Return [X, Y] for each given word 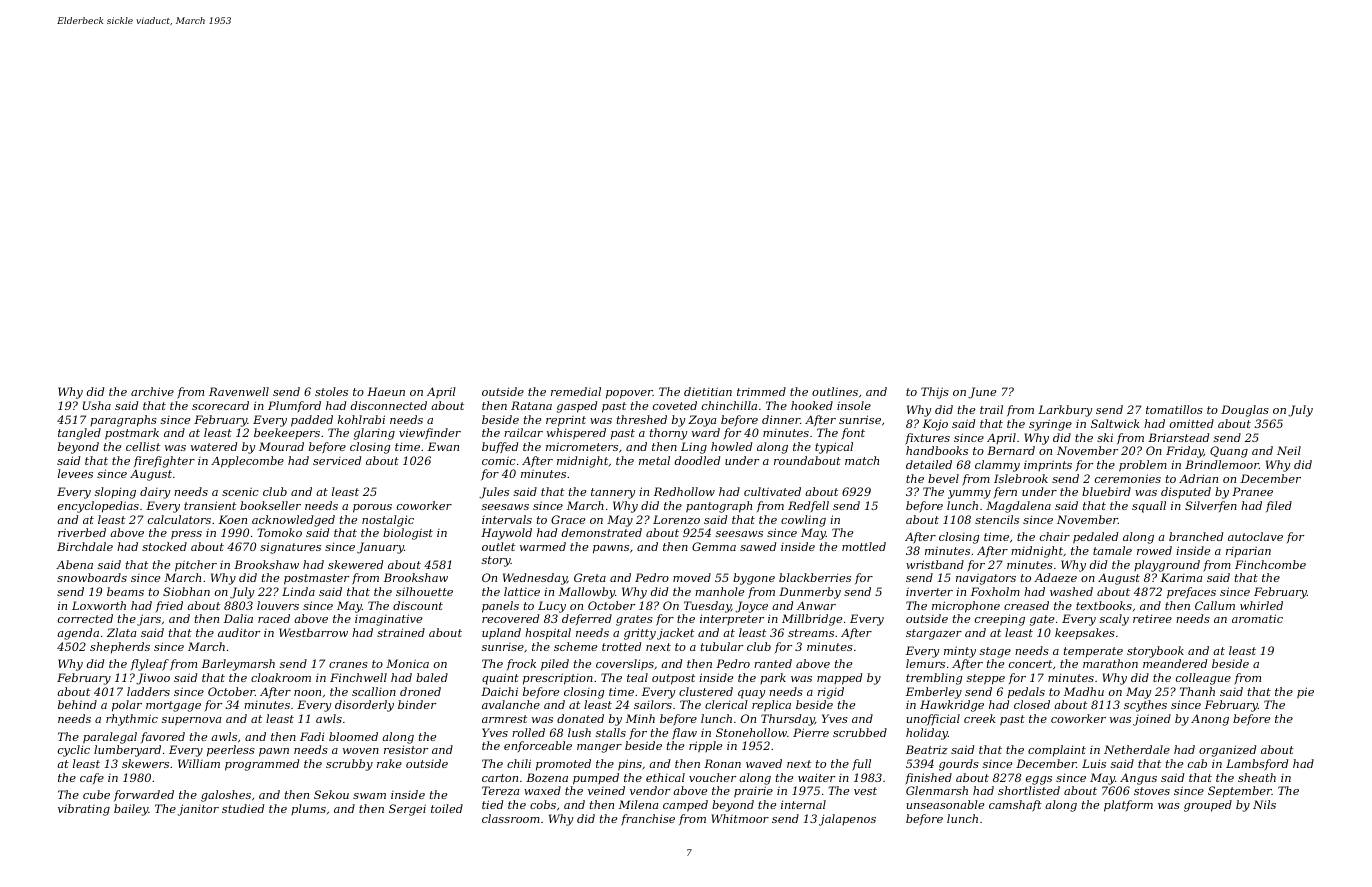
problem [1143, 466]
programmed [262, 765]
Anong [1210, 720]
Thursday [788, 720]
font [853, 433]
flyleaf [150, 665]
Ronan [722, 763]
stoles [331, 391]
